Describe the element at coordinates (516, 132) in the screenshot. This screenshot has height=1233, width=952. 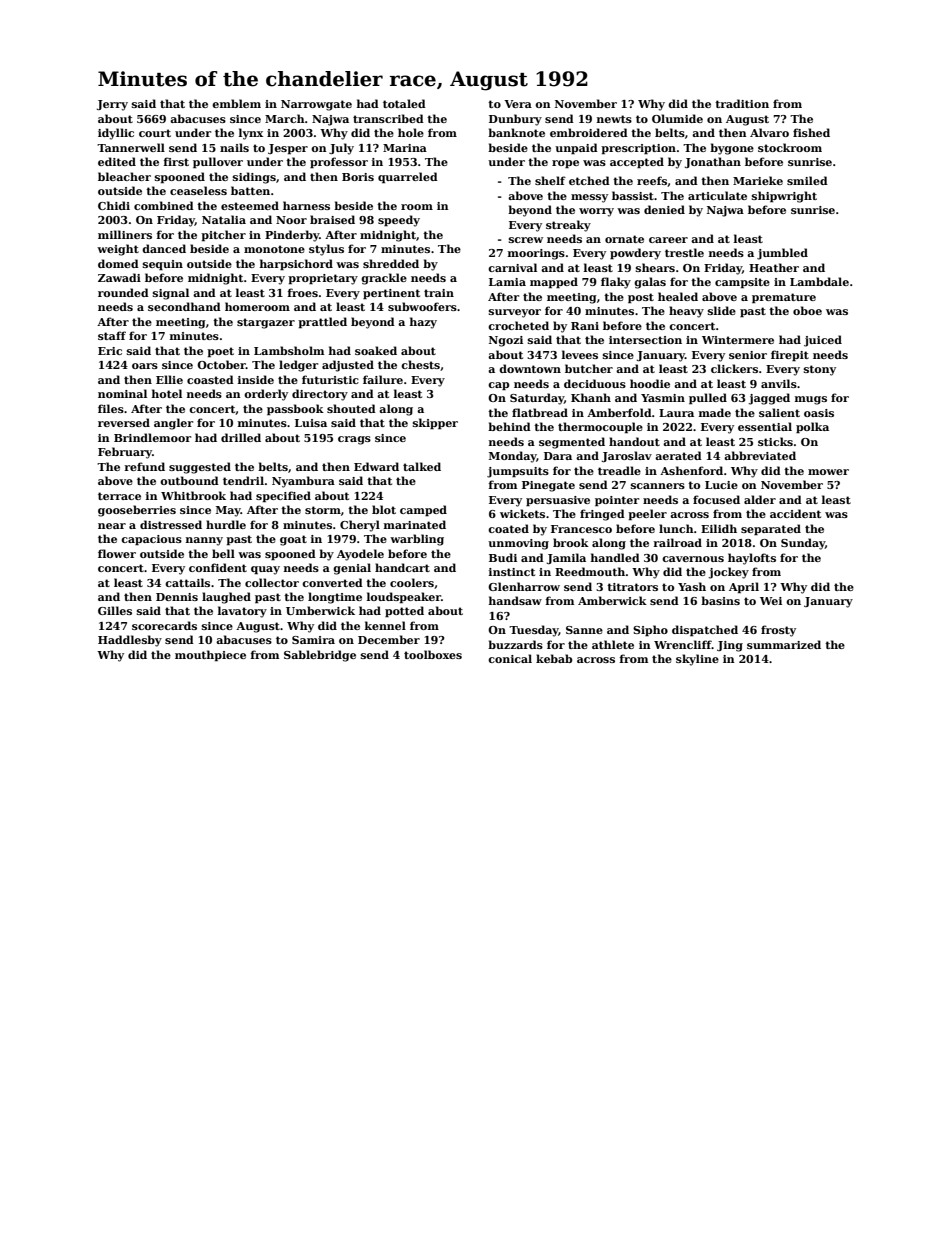
I see `banknote` at that location.
